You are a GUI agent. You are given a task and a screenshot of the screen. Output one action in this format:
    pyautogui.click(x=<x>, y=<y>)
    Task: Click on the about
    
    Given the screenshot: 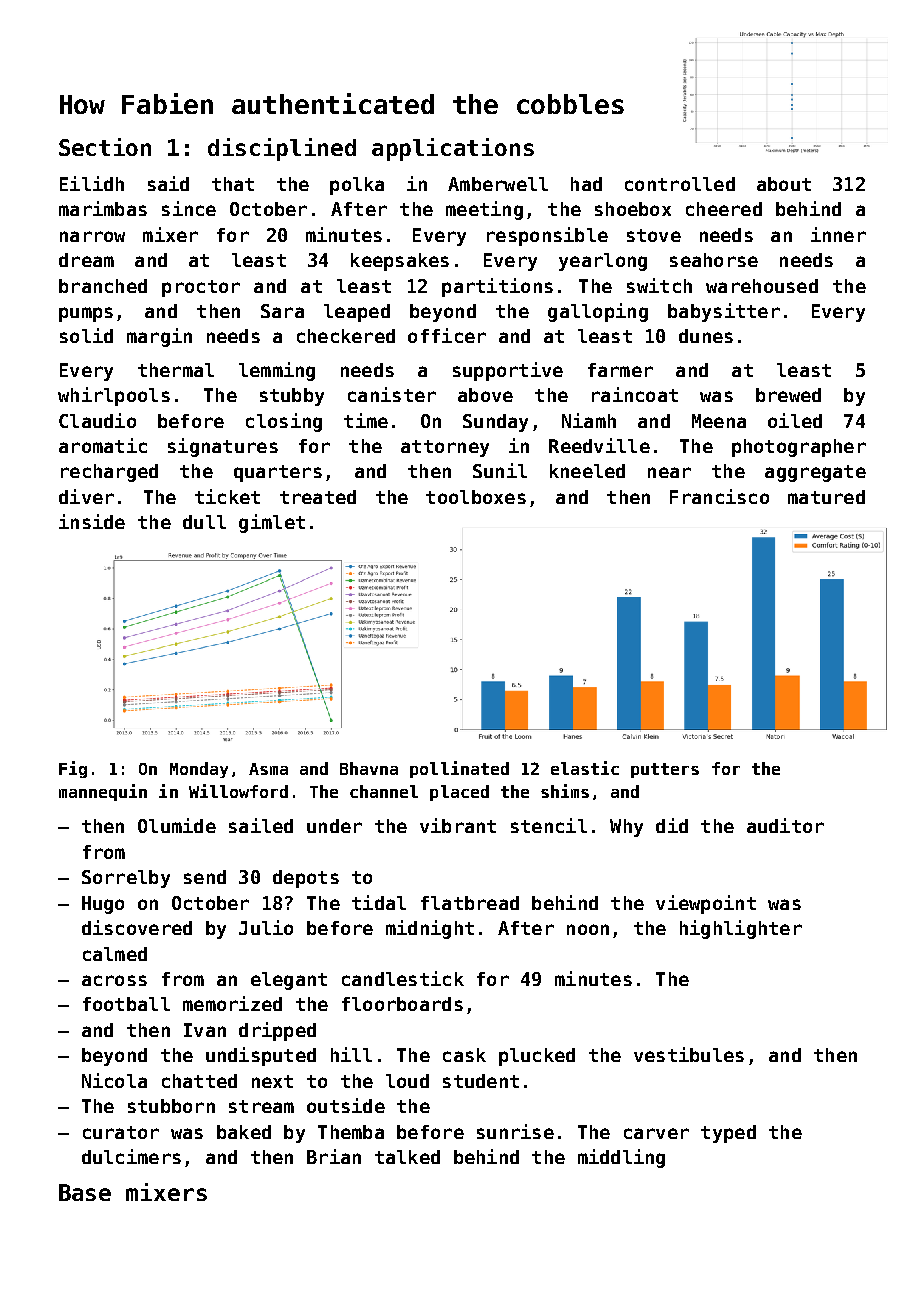 What is the action you would take?
    pyautogui.click(x=784, y=184)
